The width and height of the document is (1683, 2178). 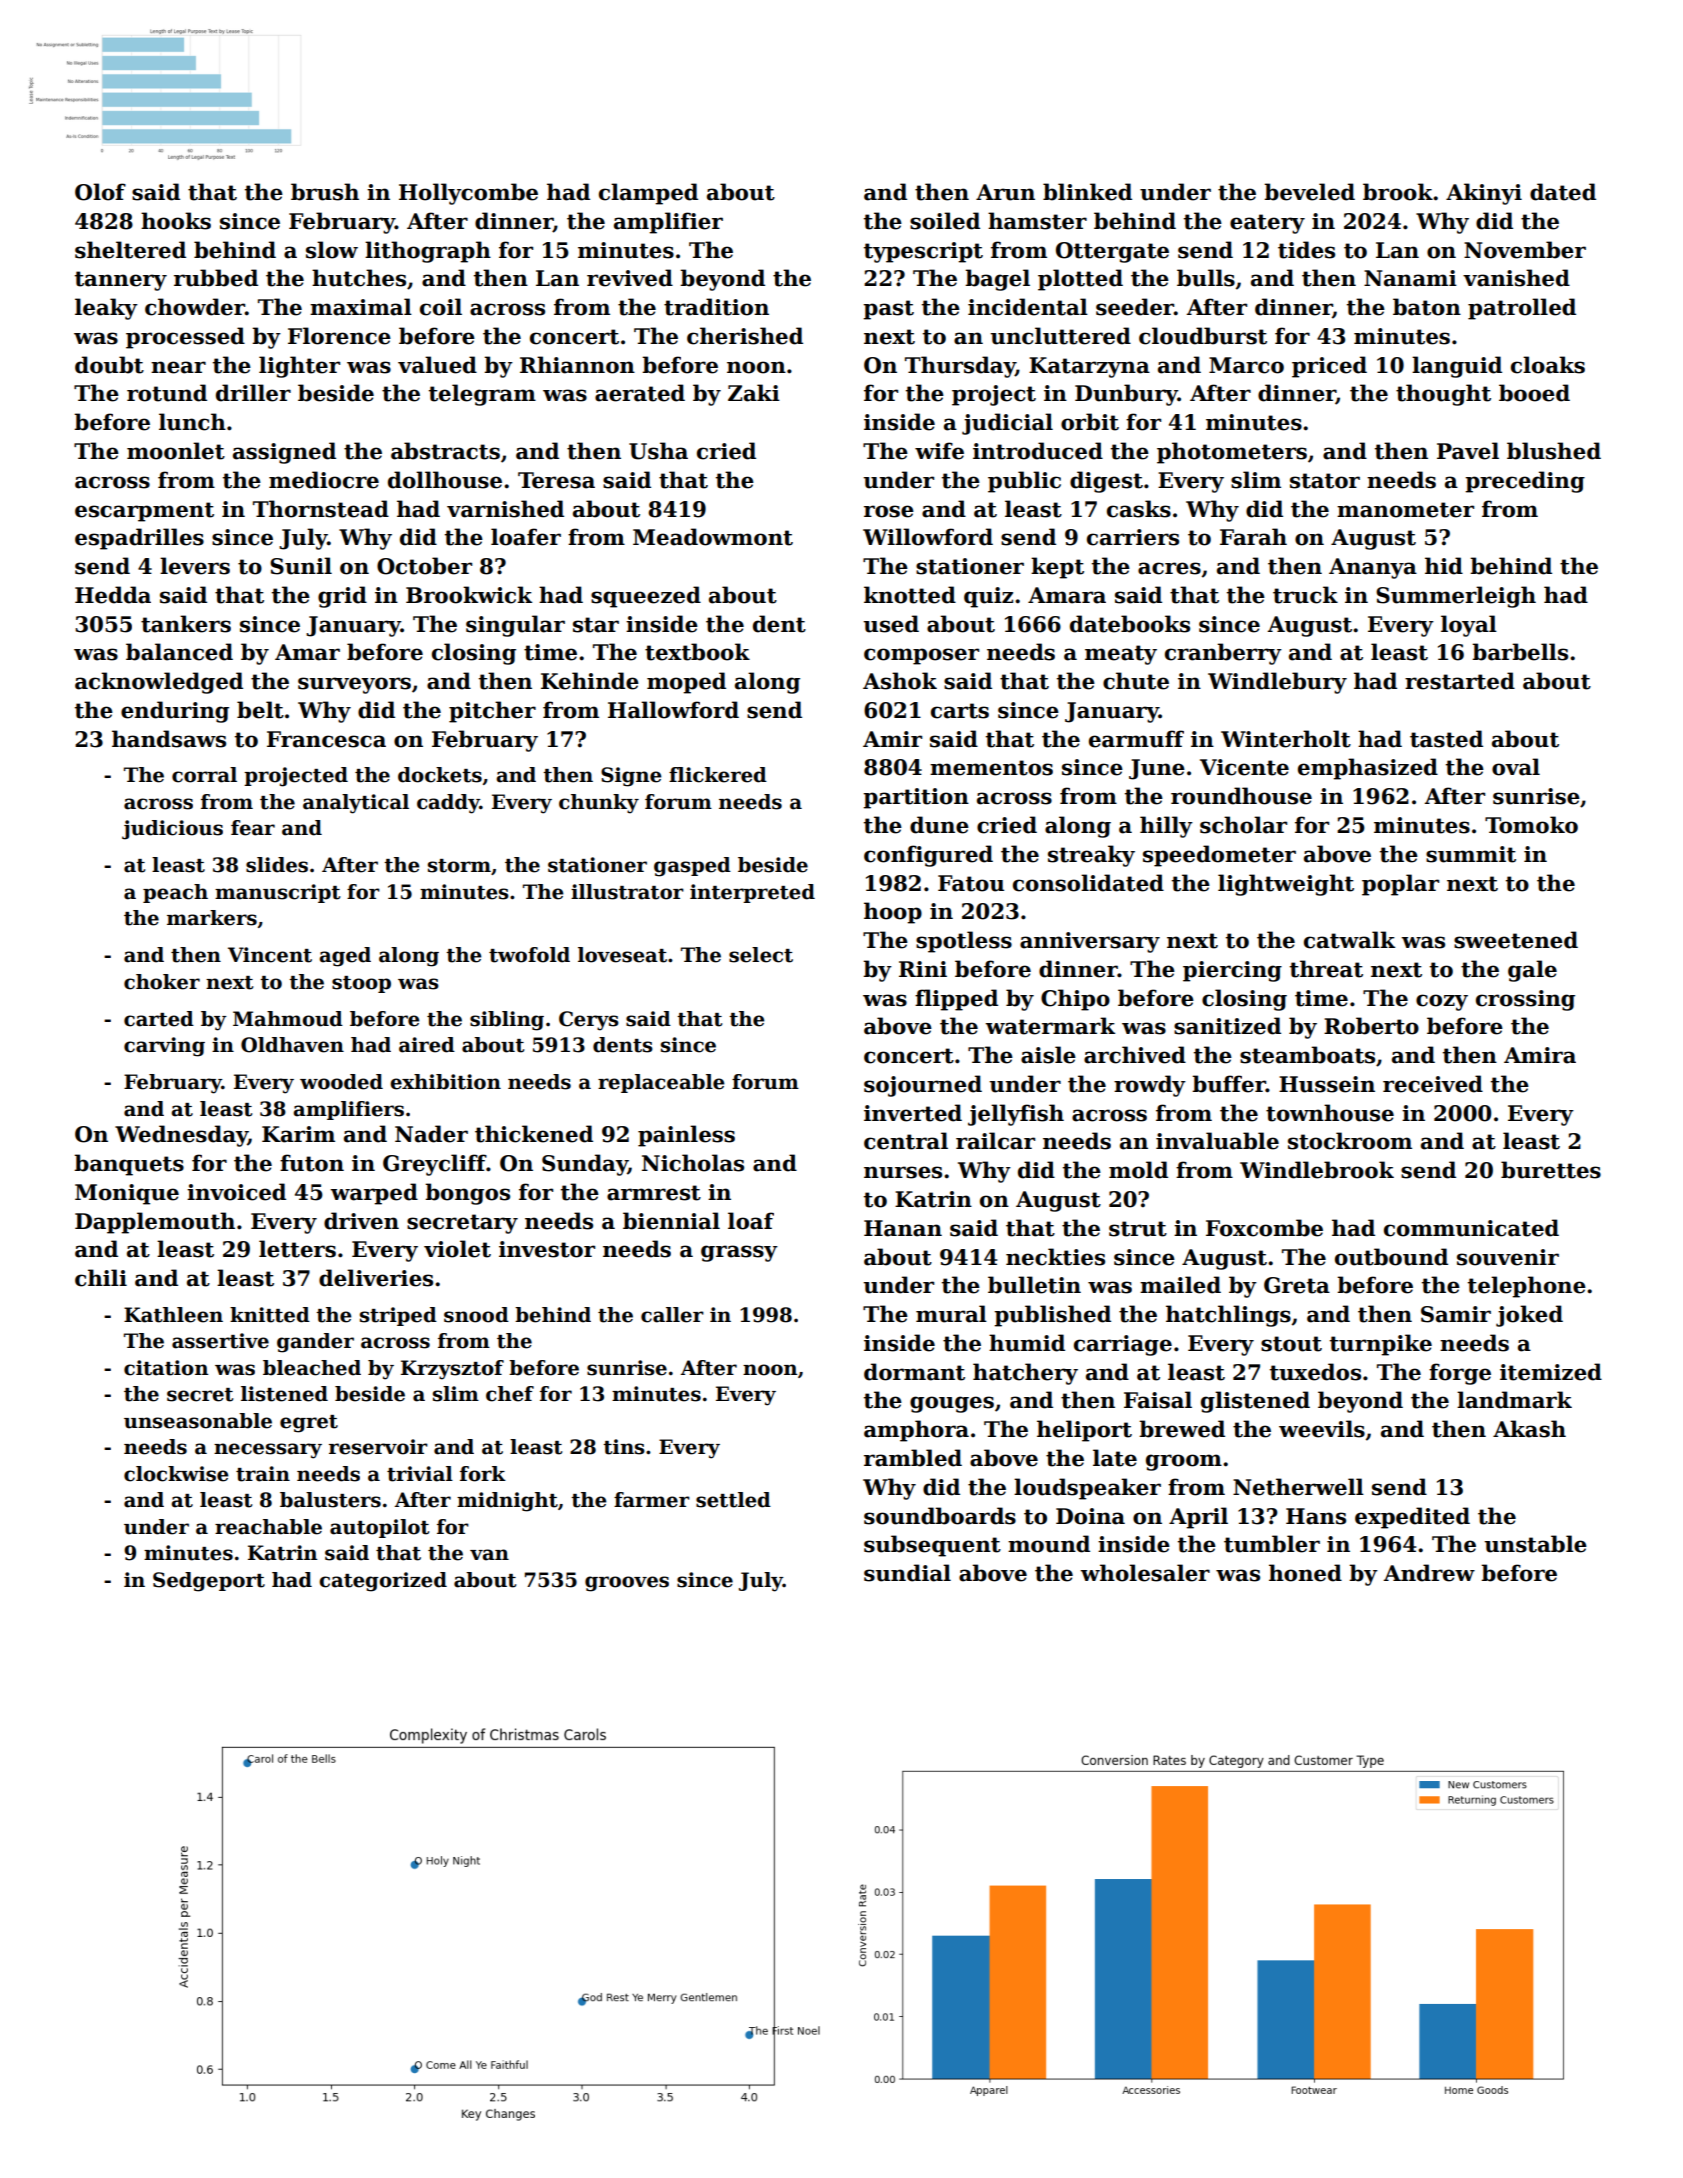 What do you see at coordinates (906, 1141) in the document?
I see `central` at bounding box center [906, 1141].
